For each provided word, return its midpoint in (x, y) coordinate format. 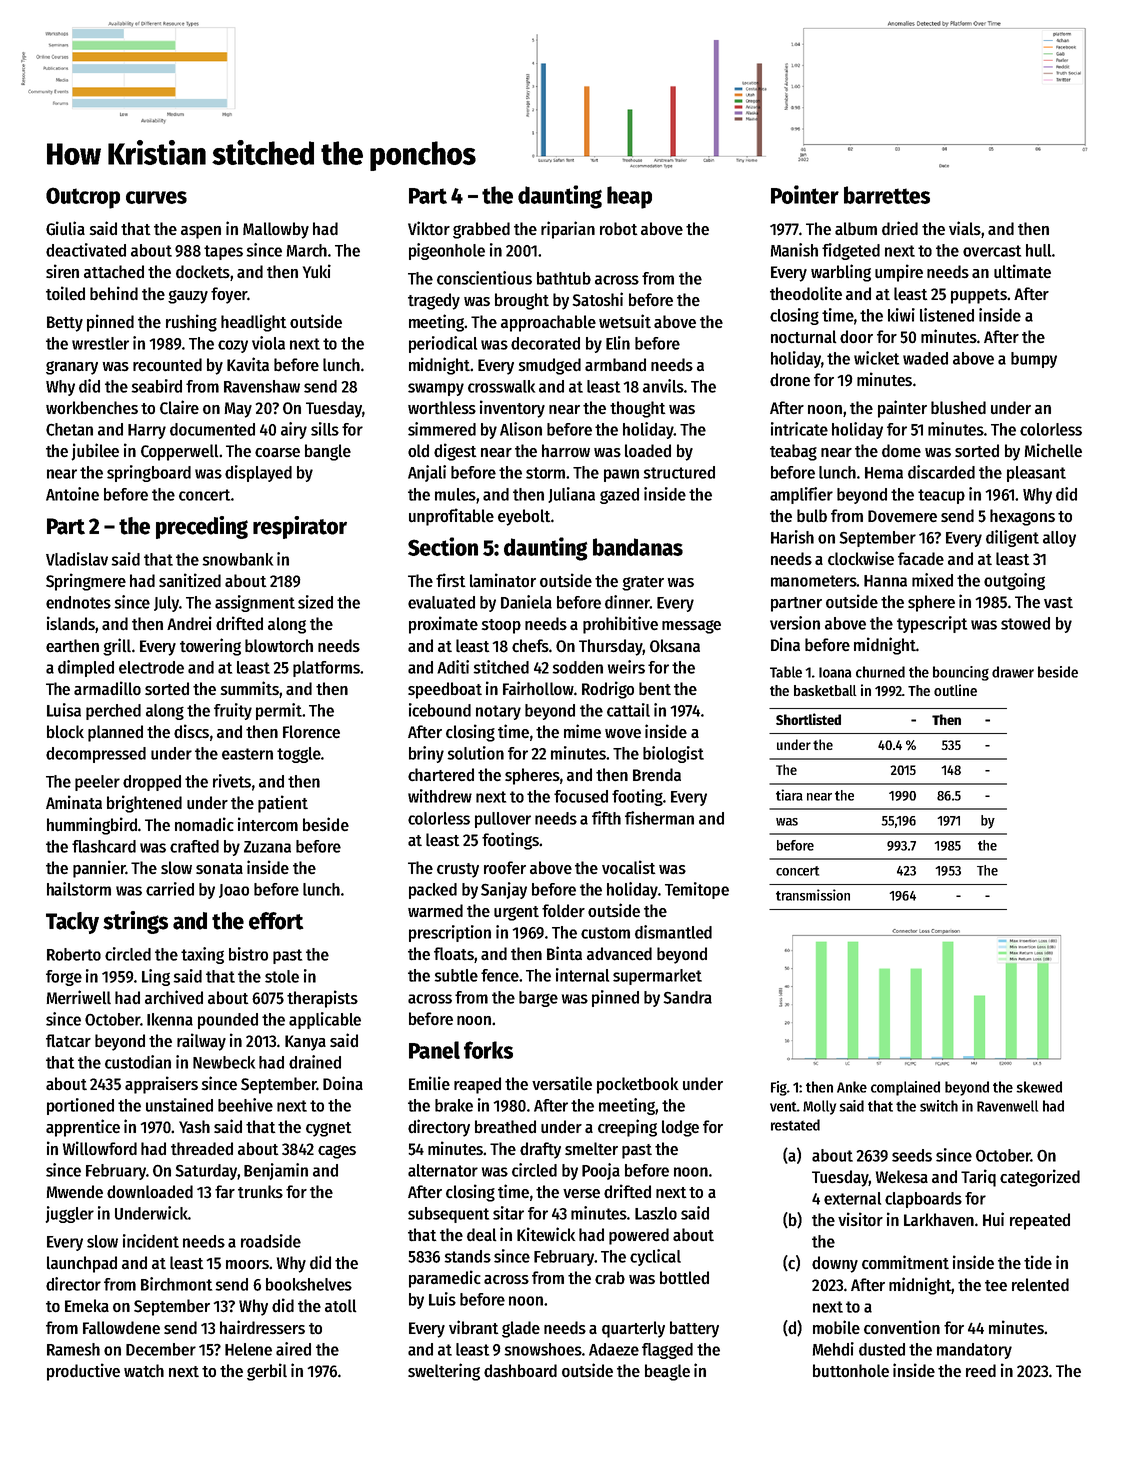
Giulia (65, 228)
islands (71, 623)
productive (83, 1372)
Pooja (601, 1171)
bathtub (564, 278)
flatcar (68, 1040)
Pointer (805, 194)
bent (655, 688)
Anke (852, 1087)
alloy (1059, 539)
